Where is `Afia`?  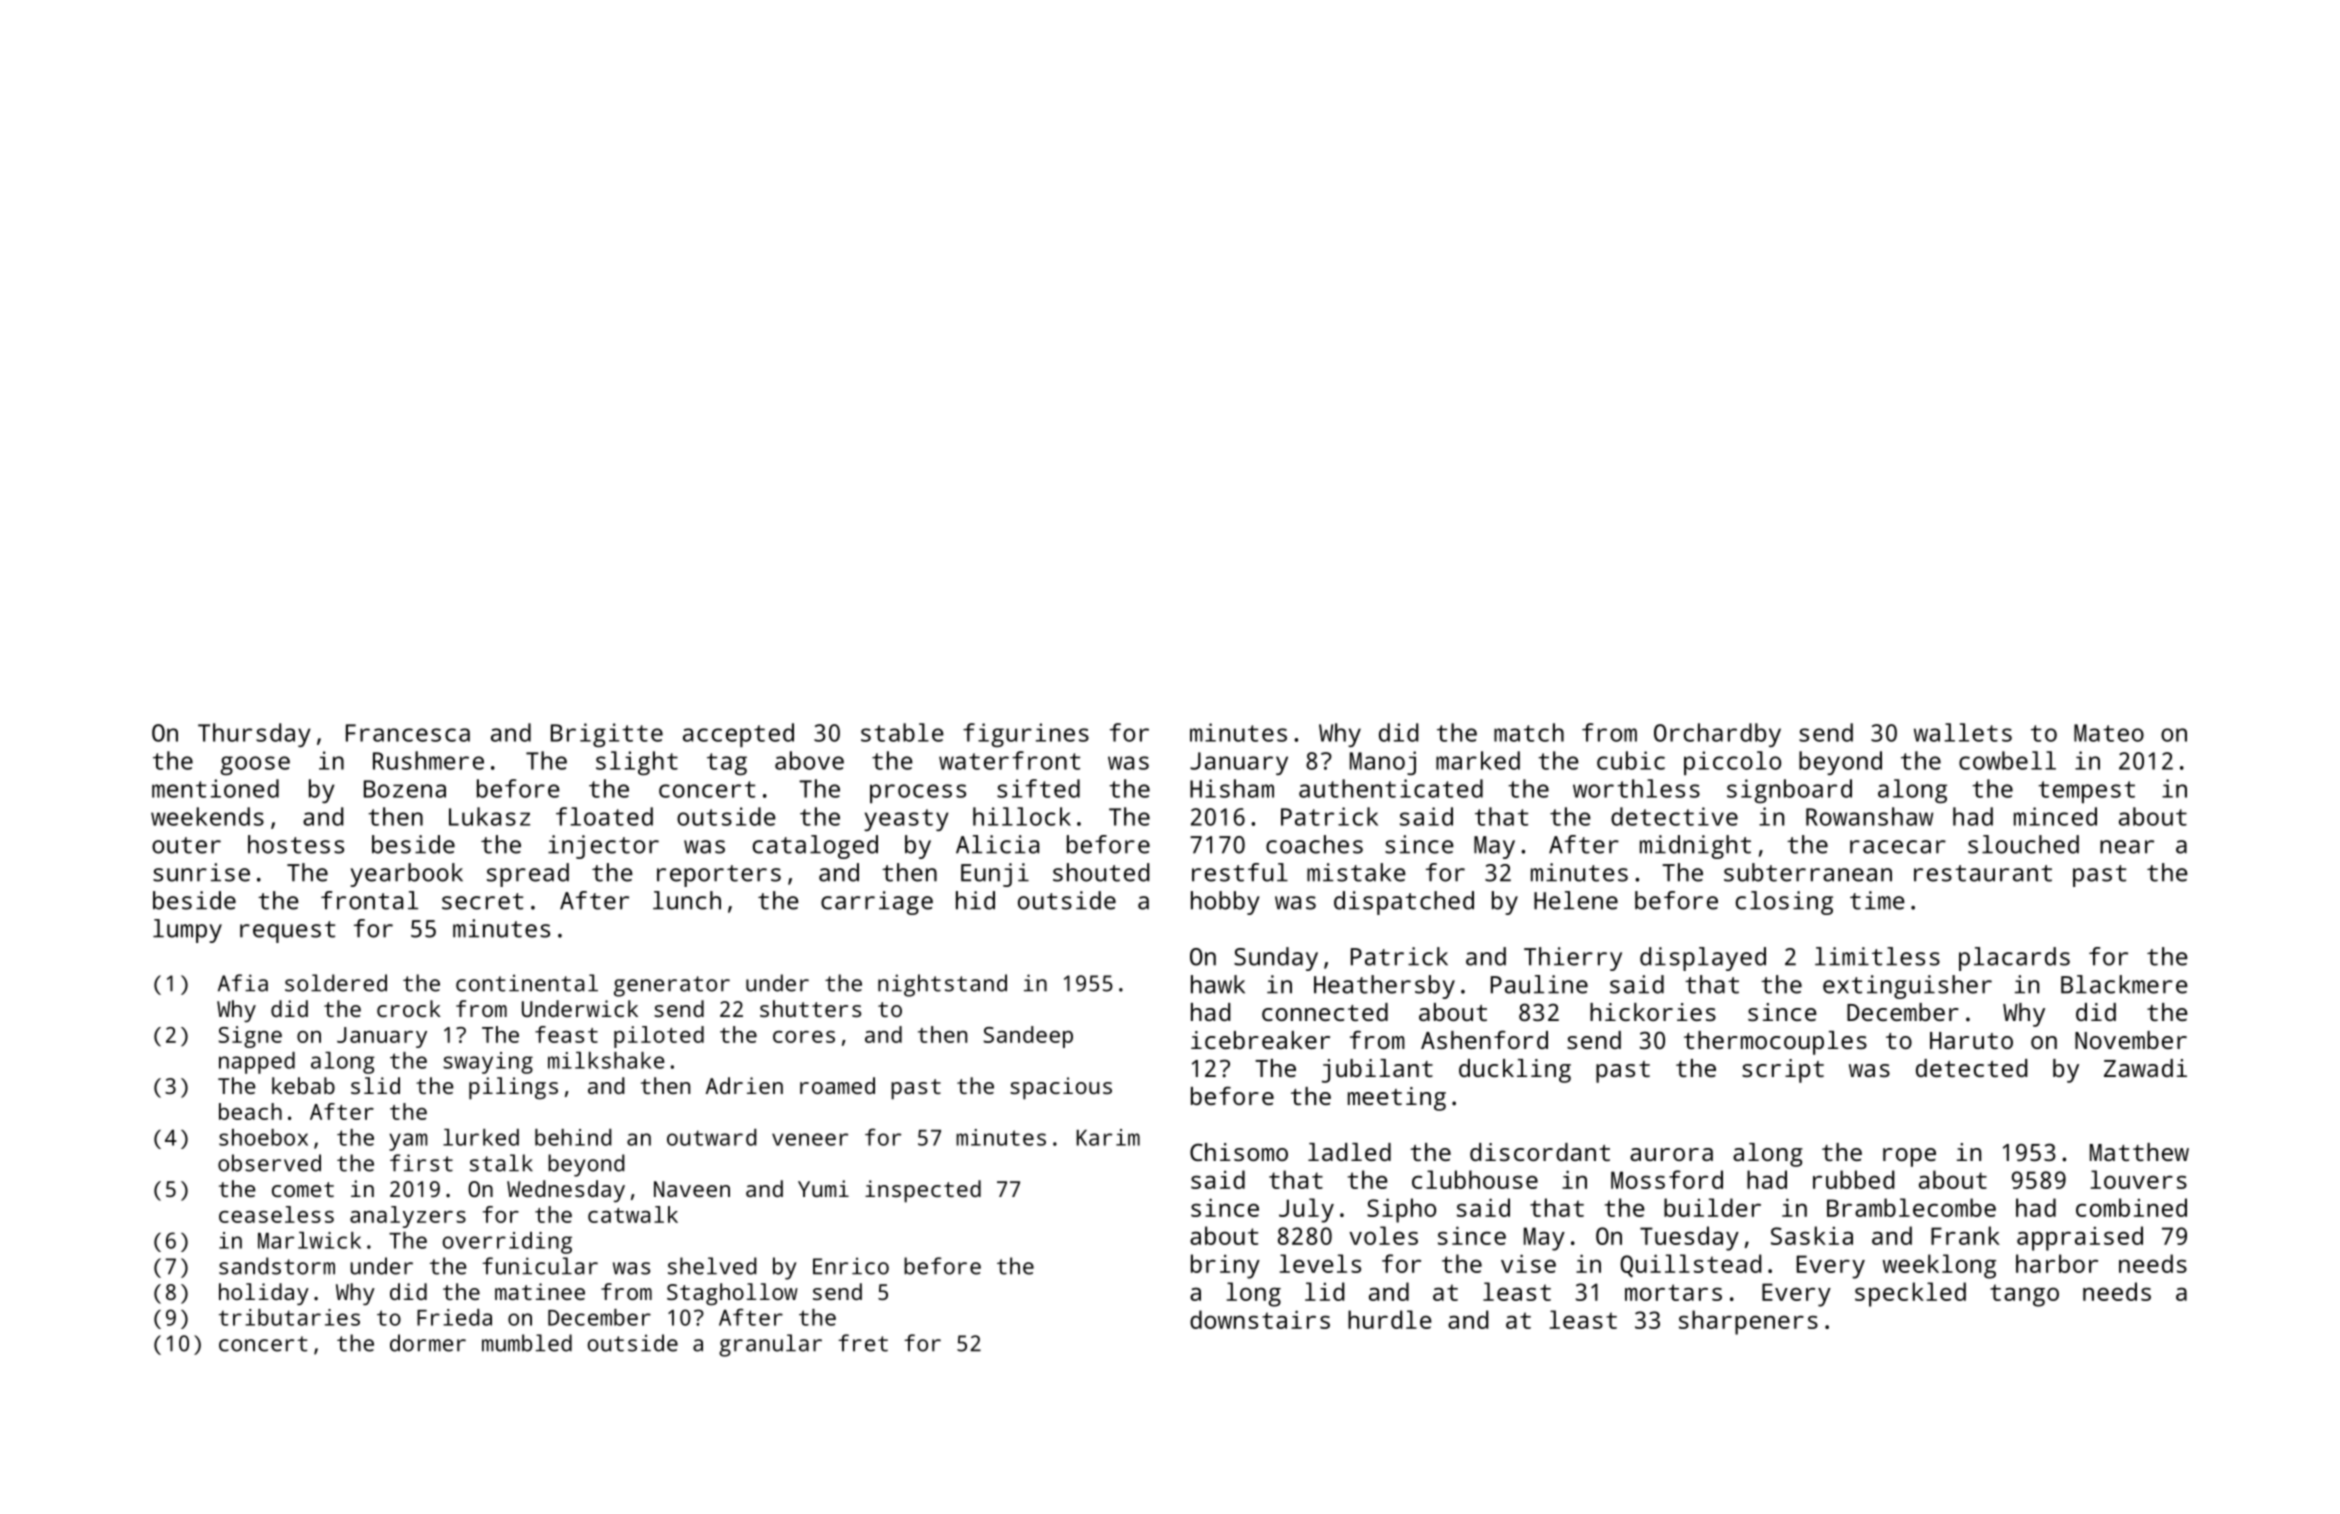
Afia is located at coordinates (243, 983).
